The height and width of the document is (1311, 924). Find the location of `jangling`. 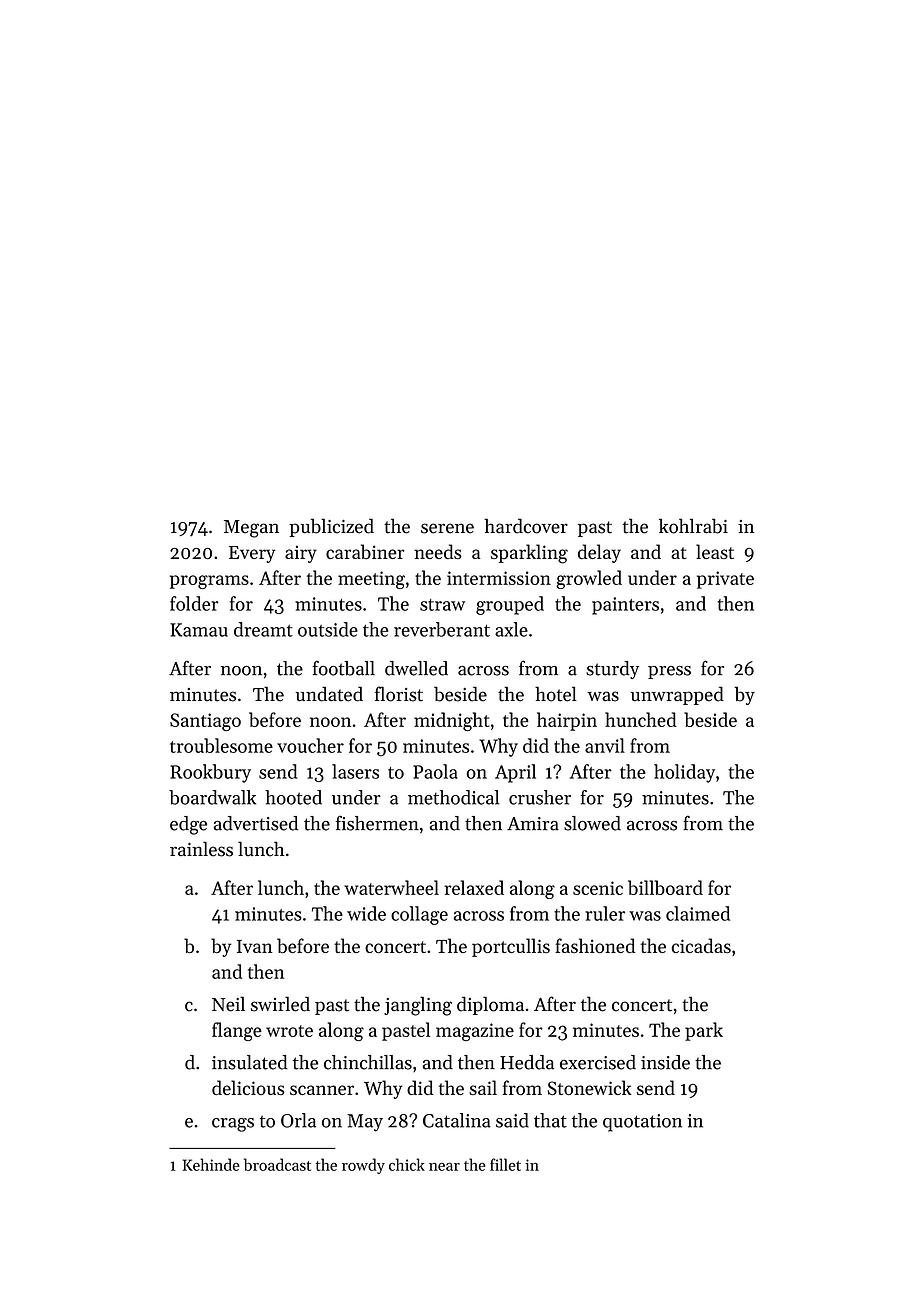

jangling is located at coordinates (418, 1006).
